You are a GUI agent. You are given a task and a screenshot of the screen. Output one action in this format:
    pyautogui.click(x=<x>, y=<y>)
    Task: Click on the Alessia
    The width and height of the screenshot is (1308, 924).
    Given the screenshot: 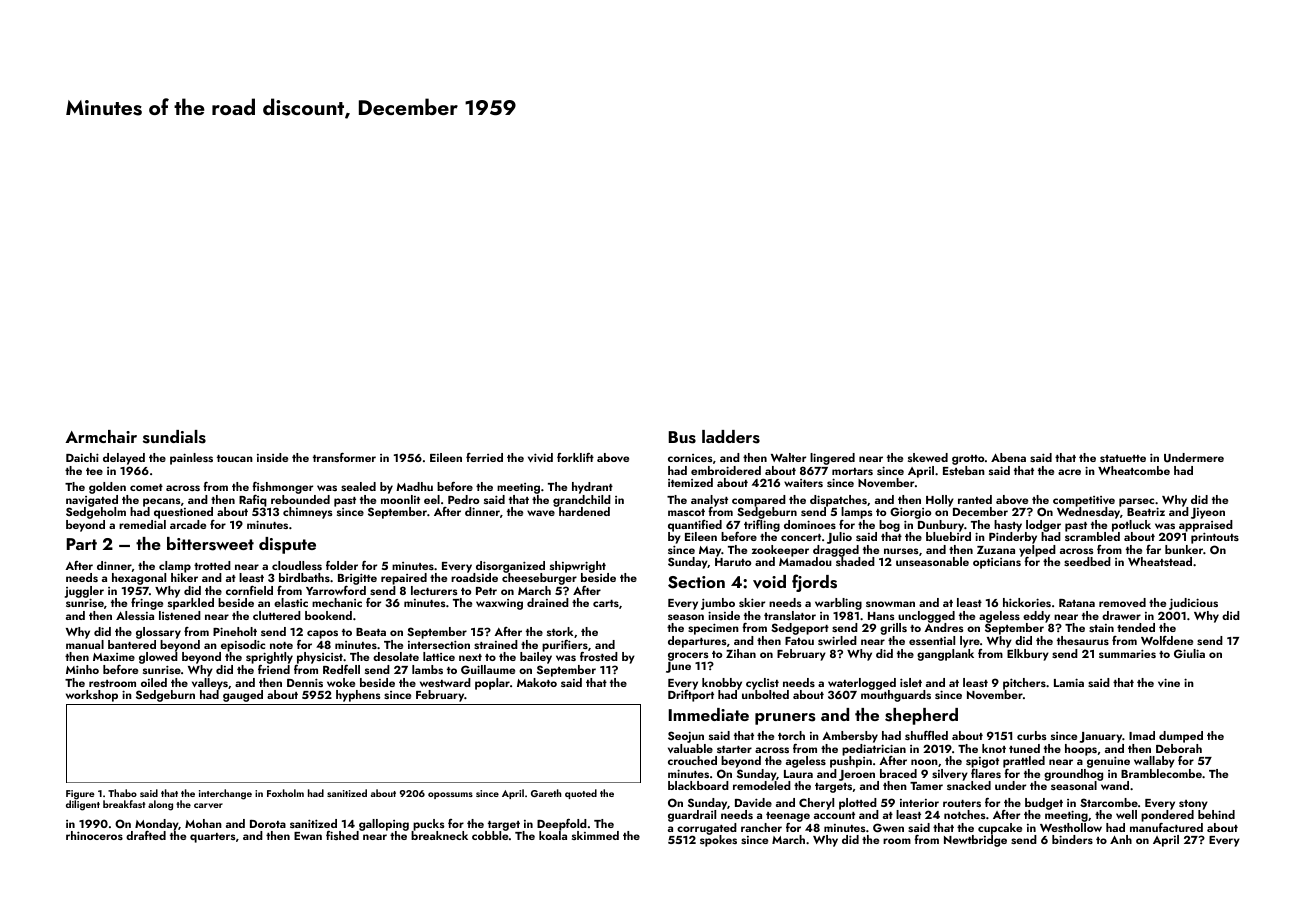 What is the action you would take?
    pyautogui.click(x=135, y=615)
